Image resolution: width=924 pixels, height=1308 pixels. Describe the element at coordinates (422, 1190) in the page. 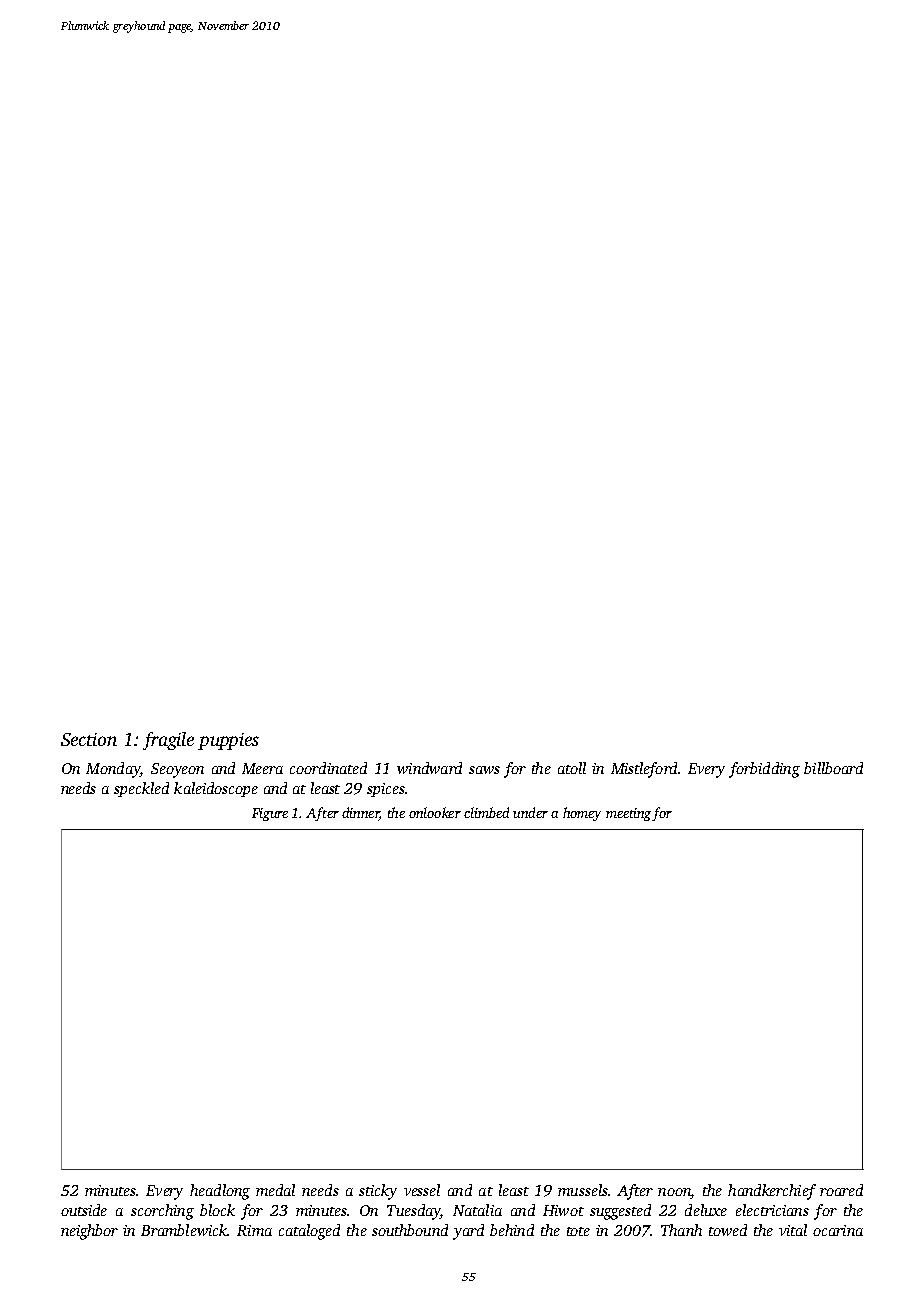

I see `vessel` at that location.
